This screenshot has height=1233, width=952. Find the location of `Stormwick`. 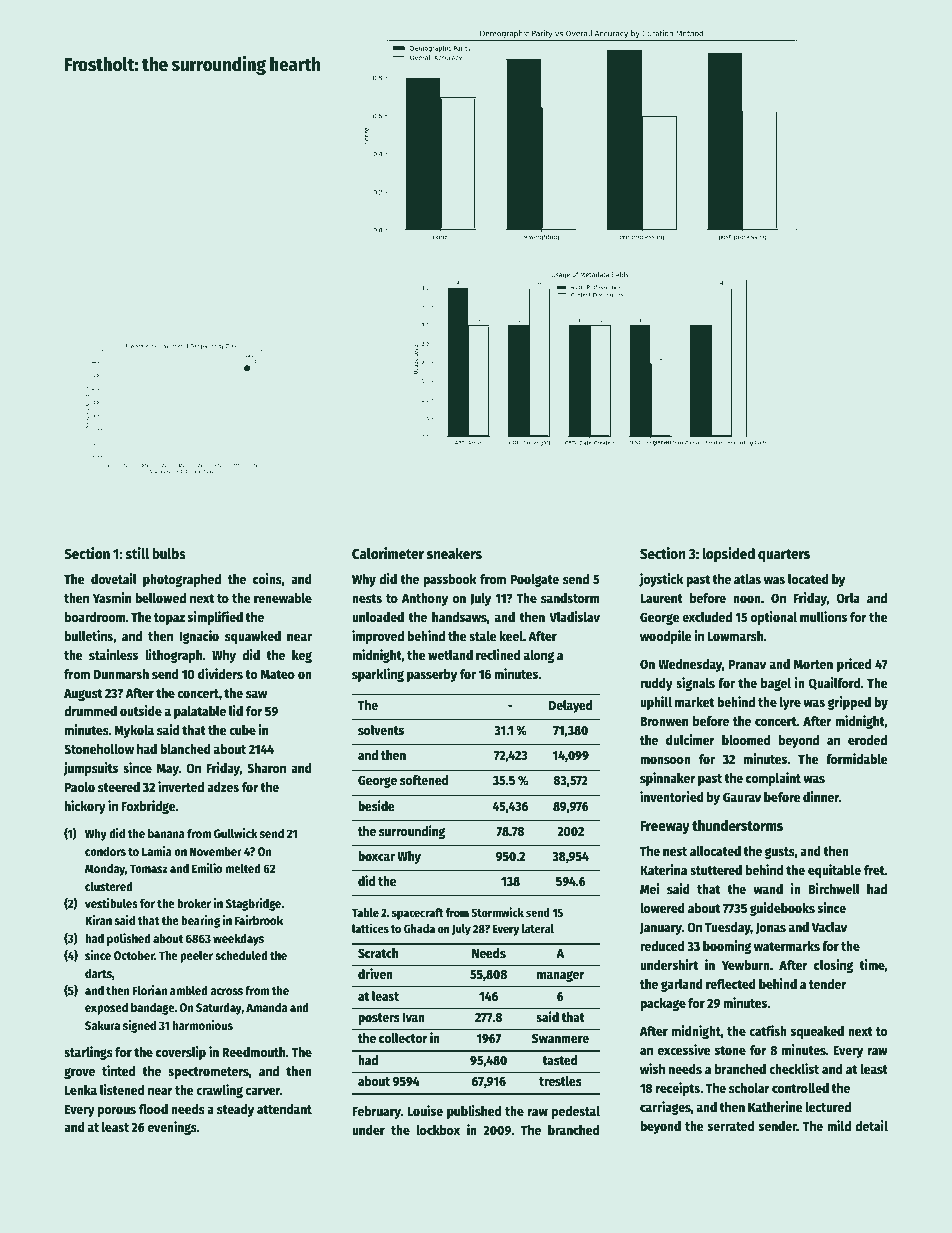

Stormwick is located at coordinates (497, 912).
